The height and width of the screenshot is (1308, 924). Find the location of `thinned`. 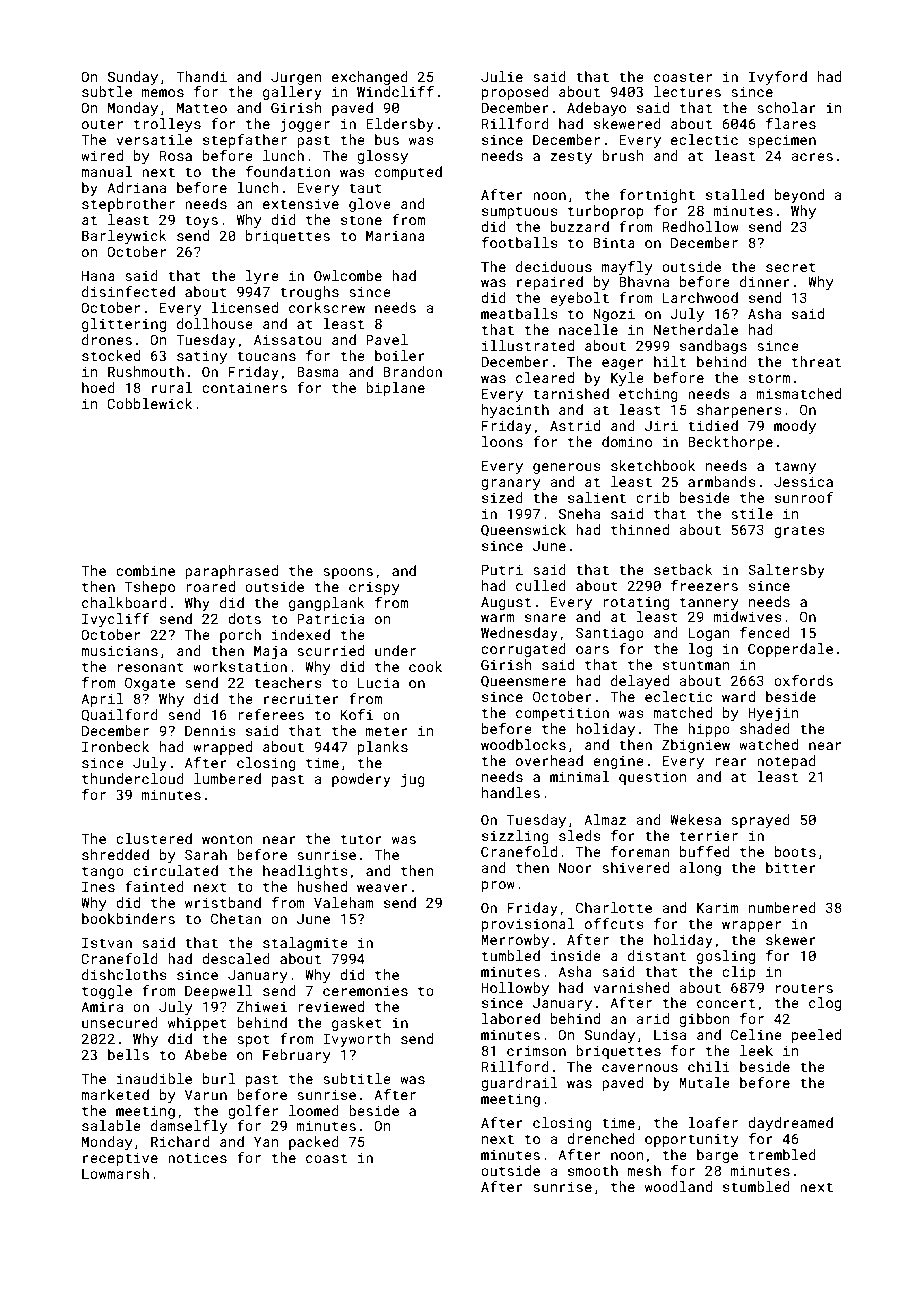

thinned is located at coordinates (640, 529).
